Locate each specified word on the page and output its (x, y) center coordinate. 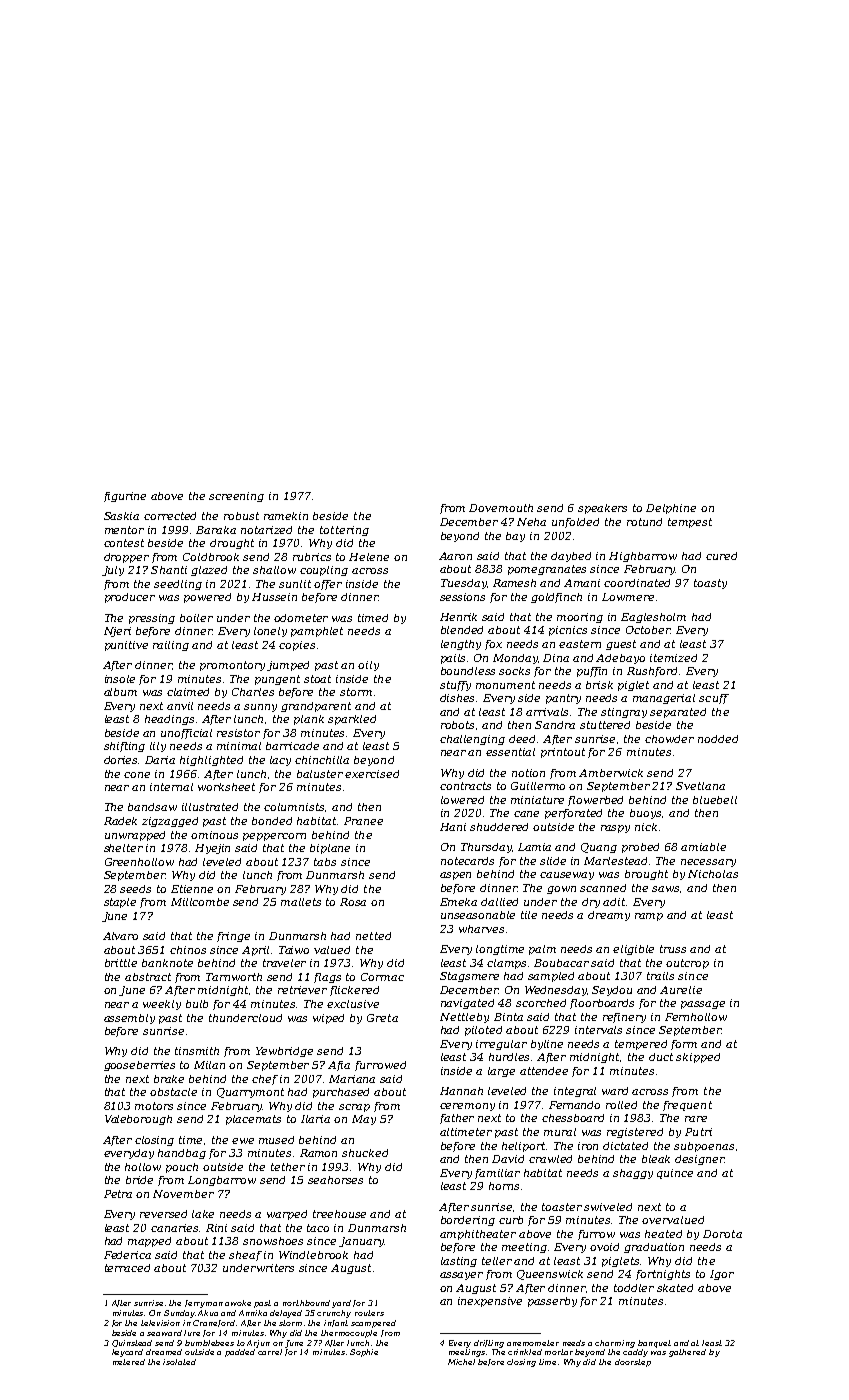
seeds (135, 889)
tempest (690, 523)
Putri (698, 1132)
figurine (125, 497)
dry (591, 903)
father (457, 1119)
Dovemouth (501, 508)
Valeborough (138, 1120)
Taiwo (294, 950)
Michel (461, 1362)
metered (129, 1362)
